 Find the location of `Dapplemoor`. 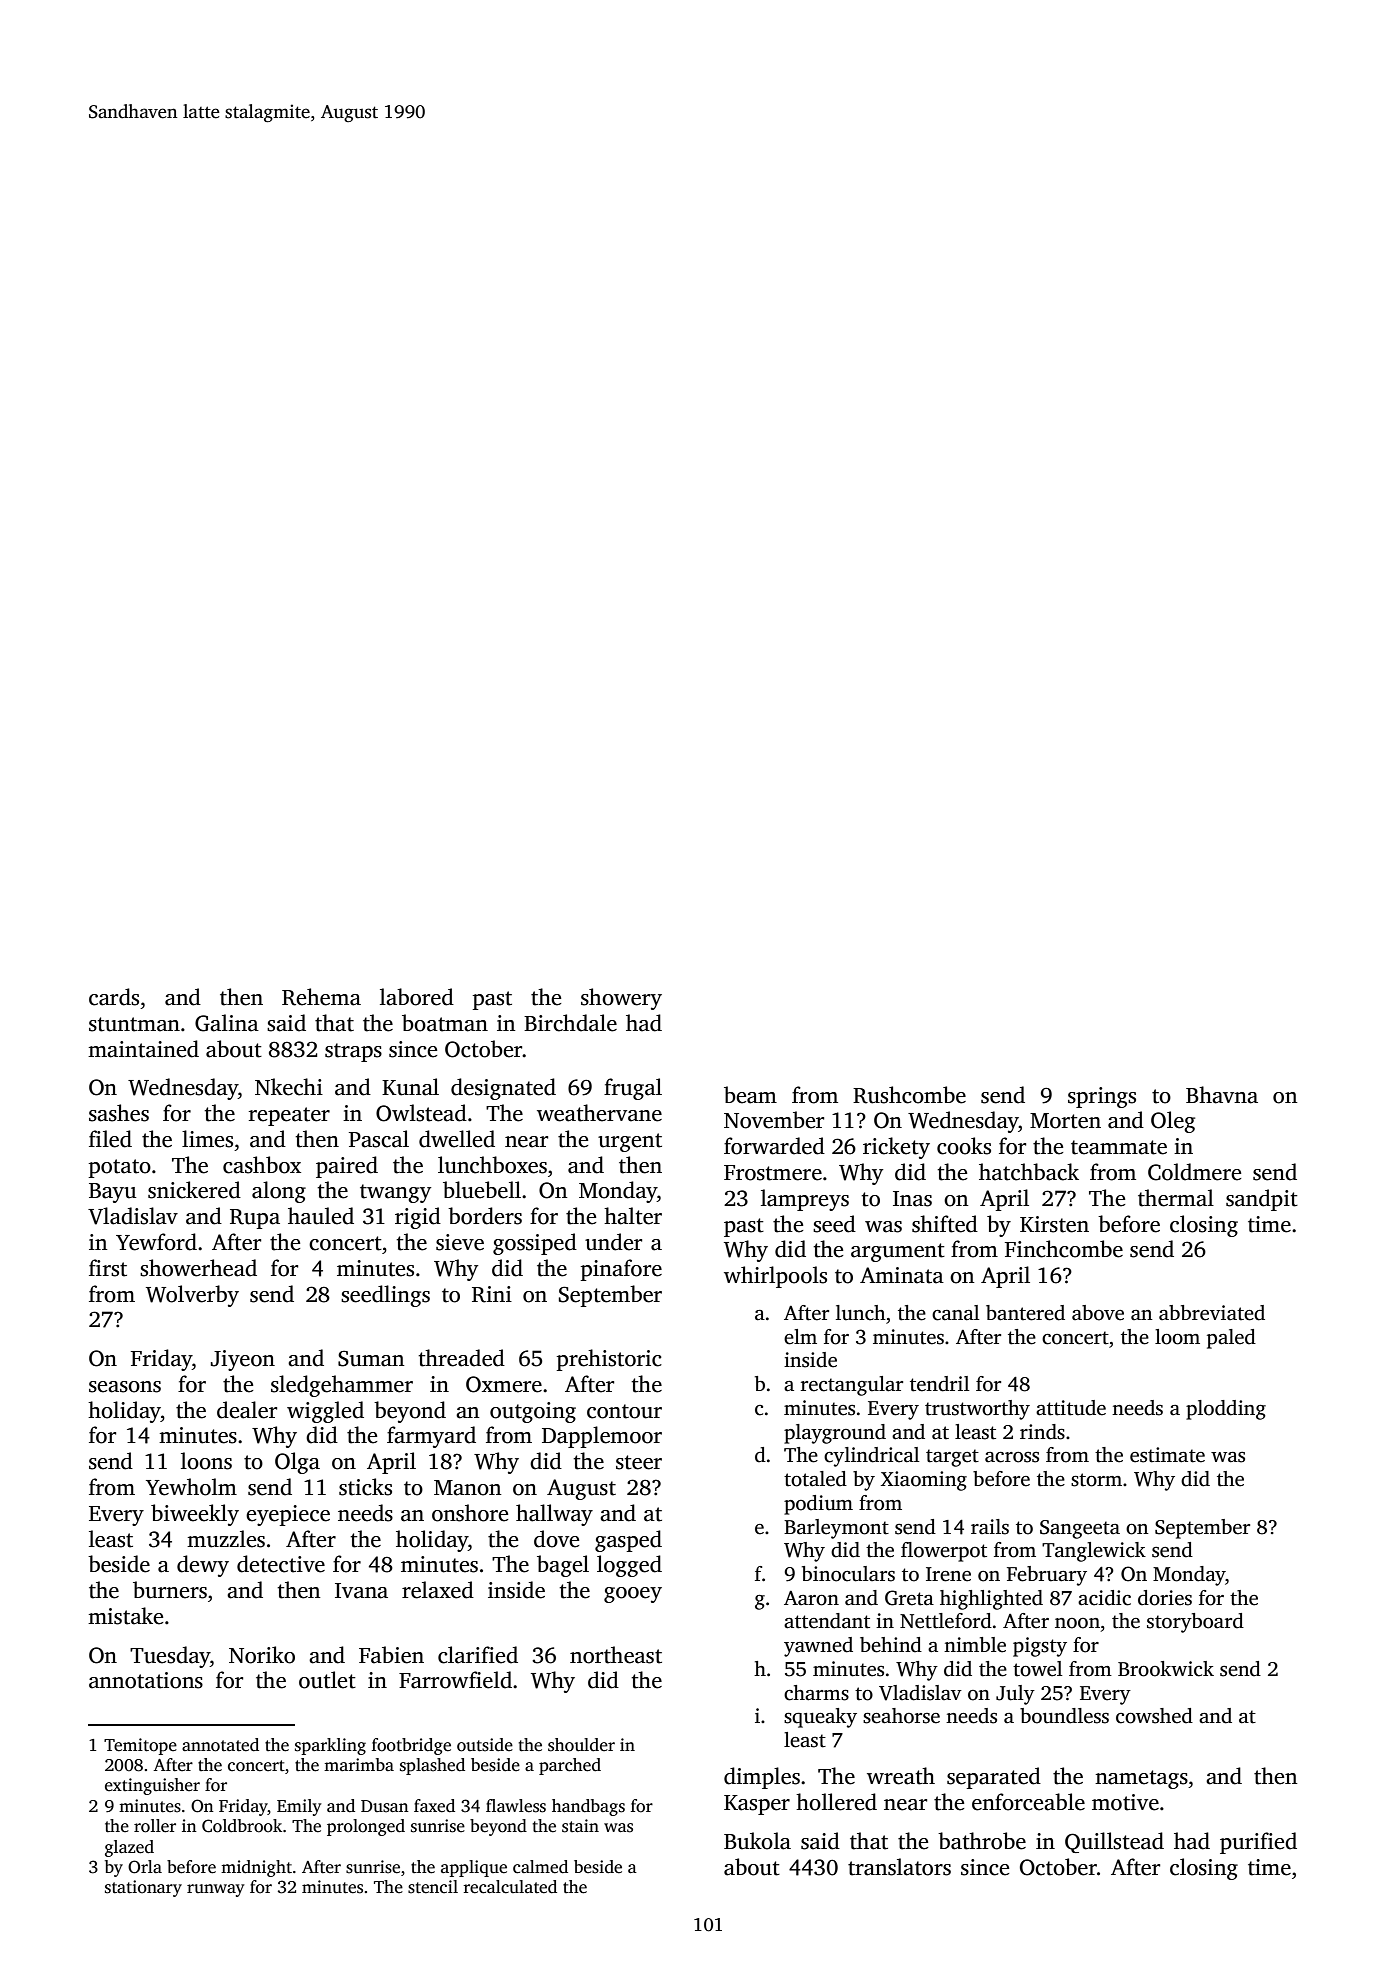

Dapplemoor is located at coordinates (602, 1437).
